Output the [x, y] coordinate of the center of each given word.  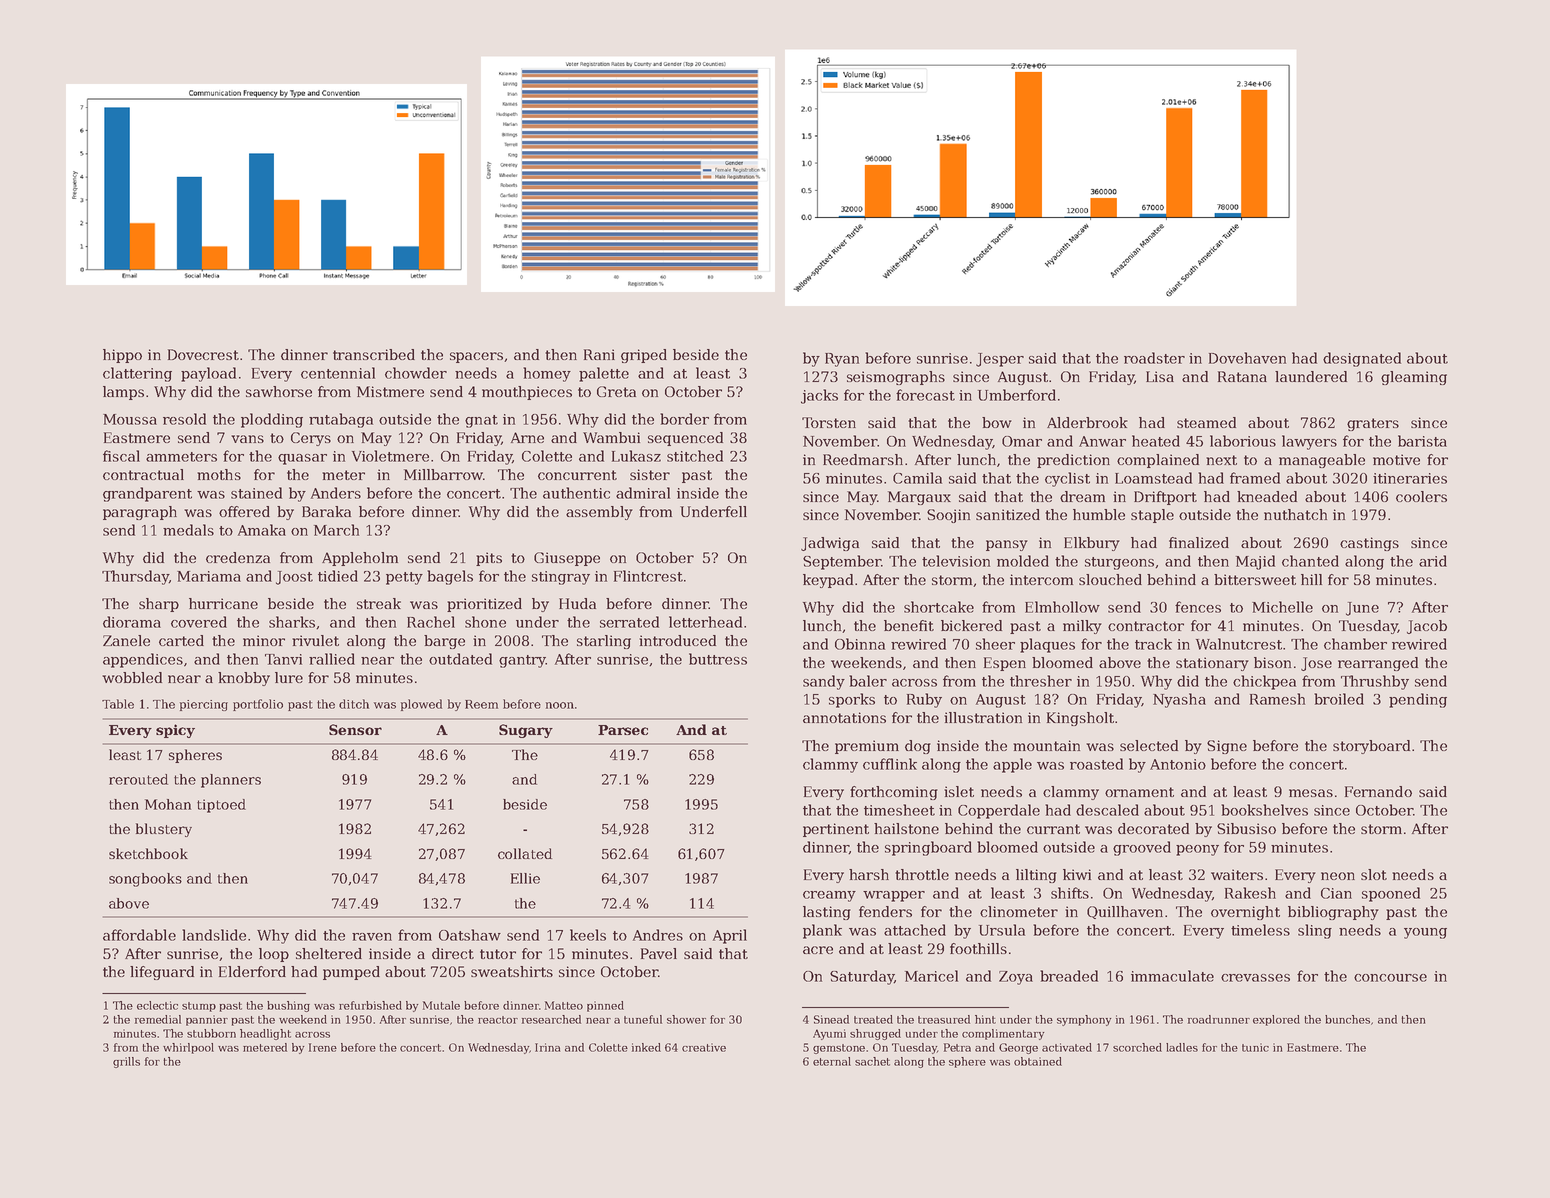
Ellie [525, 878]
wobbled [132, 677]
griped [644, 356]
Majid [1255, 562]
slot [1374, 874]
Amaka [262, 530]
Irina [547, 1047]
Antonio [1178, 764]
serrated [629, 622]
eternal [832, 1061]
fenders [885, 911]
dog [918, 747]
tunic [1255, 1047]
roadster [1154, 358]
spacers [476, 357]
